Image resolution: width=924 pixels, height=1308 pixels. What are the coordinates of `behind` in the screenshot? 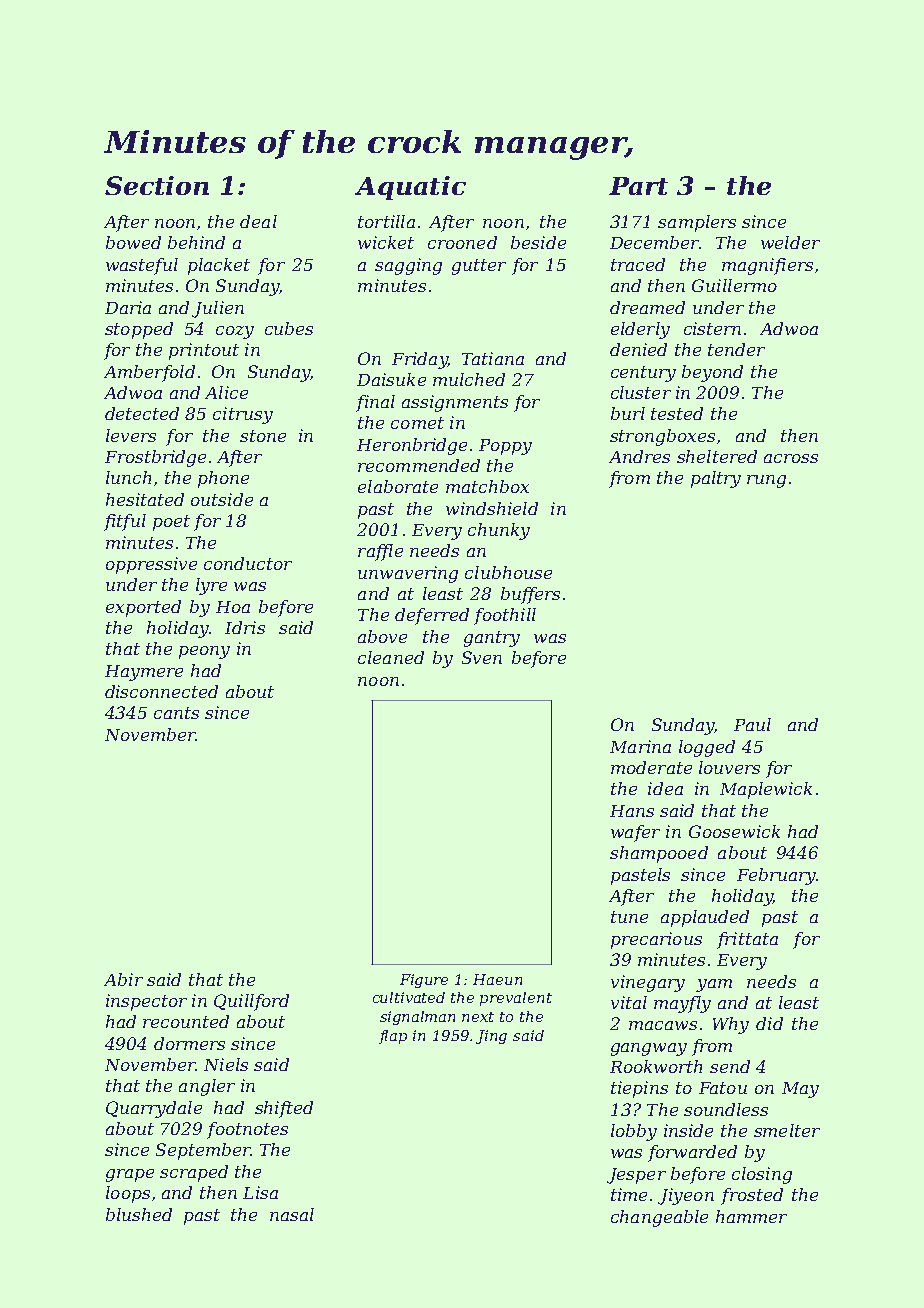 It's located at (196, 242).
